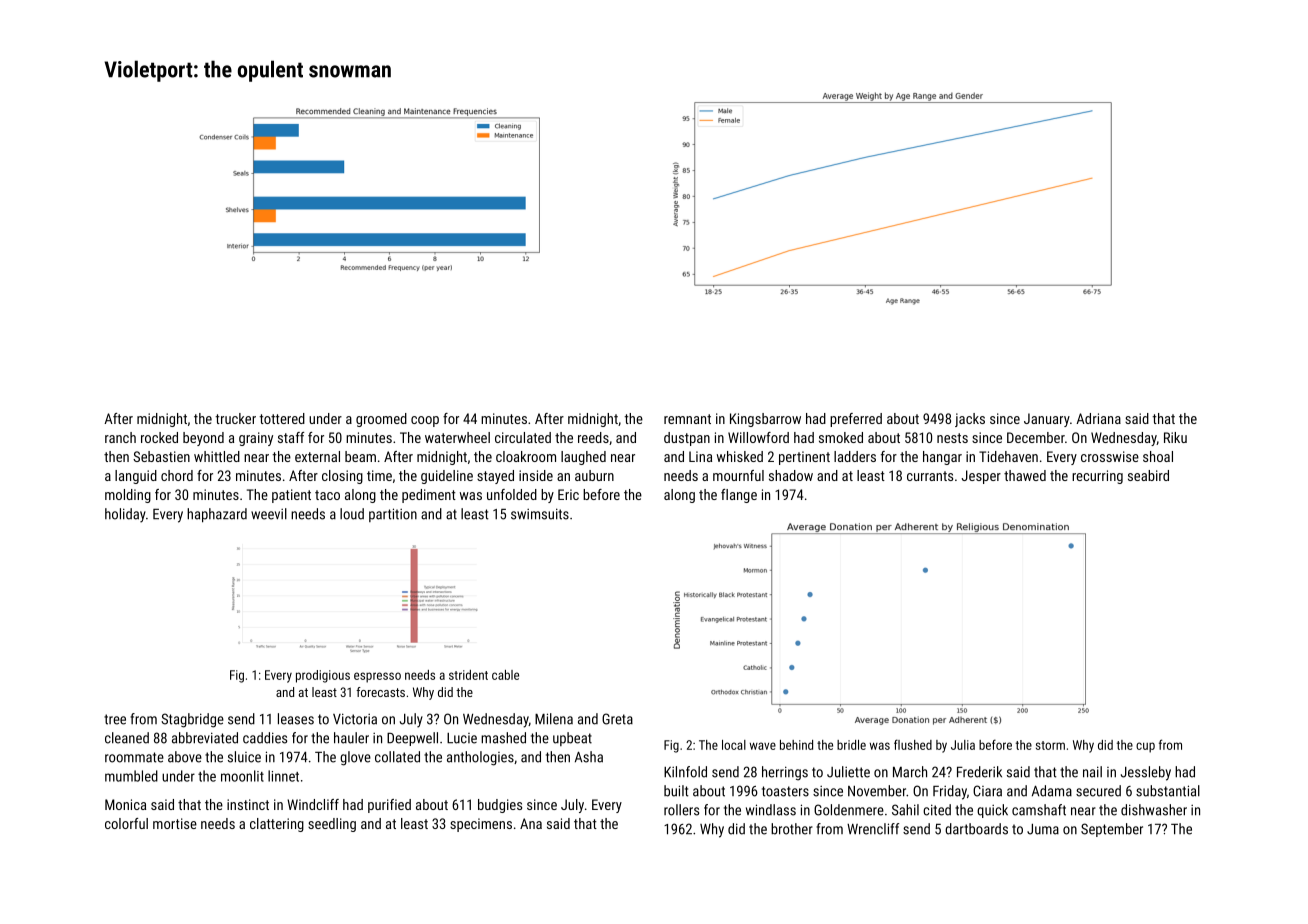 This page has width=1308, height=924. I want to click on haphazard, so click(217, 515).
